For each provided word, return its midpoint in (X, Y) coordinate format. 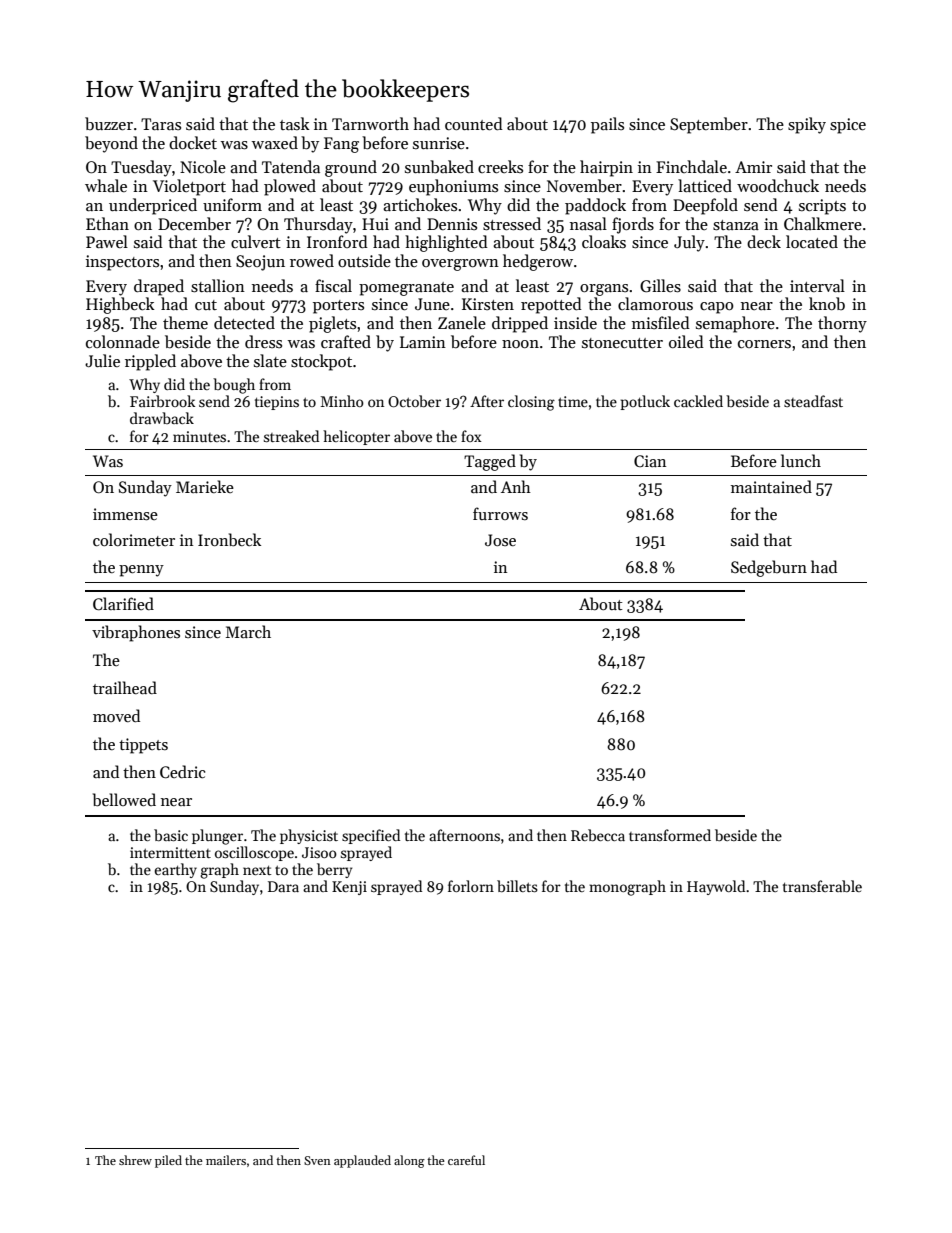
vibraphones (136, 633)
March (248, 631)
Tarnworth (370, 123)
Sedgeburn (769, 568)
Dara (283, 886)
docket (193, 142)
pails (607, 125)
